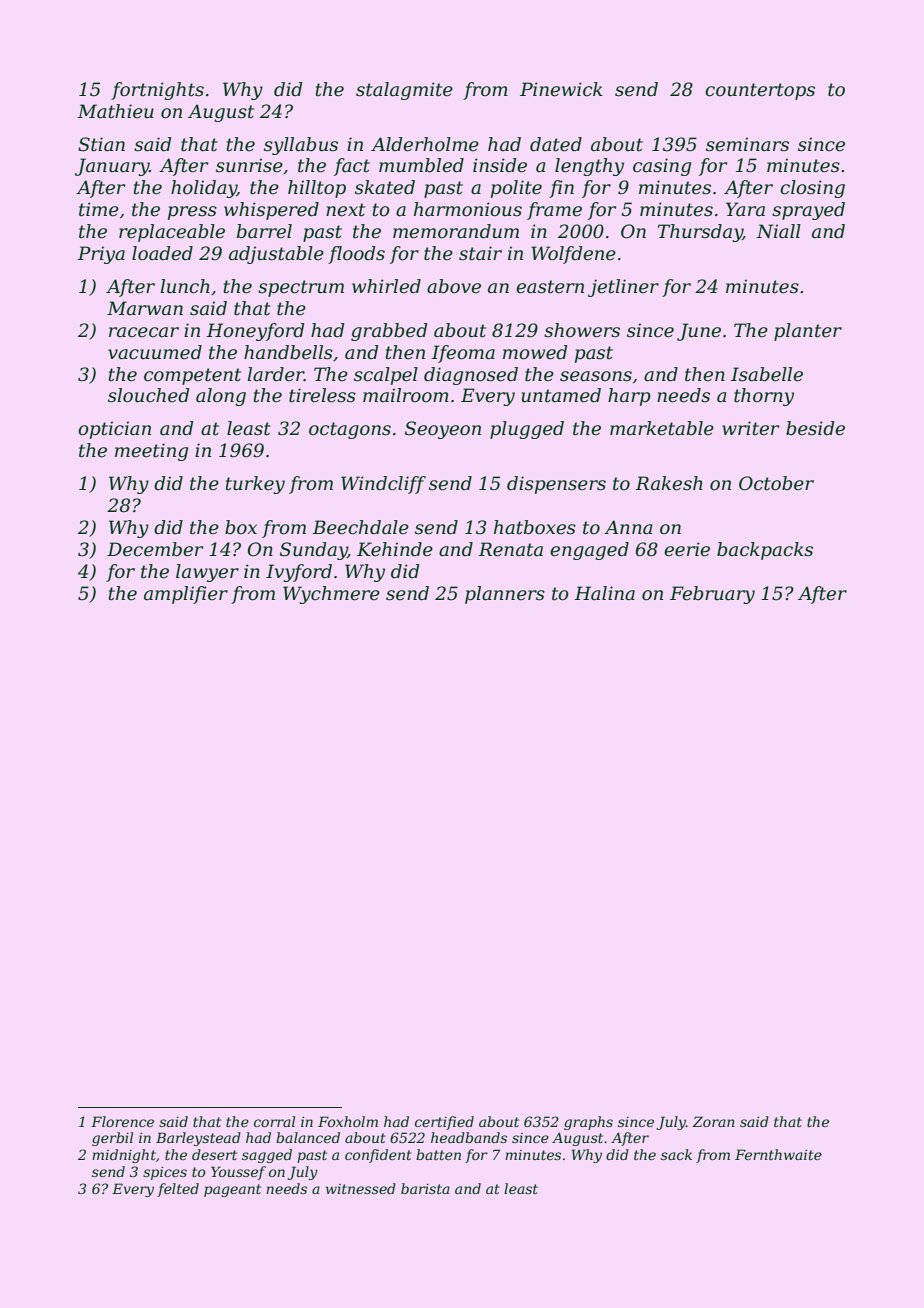  I want to click on Zoran, so click(713, 1121).
